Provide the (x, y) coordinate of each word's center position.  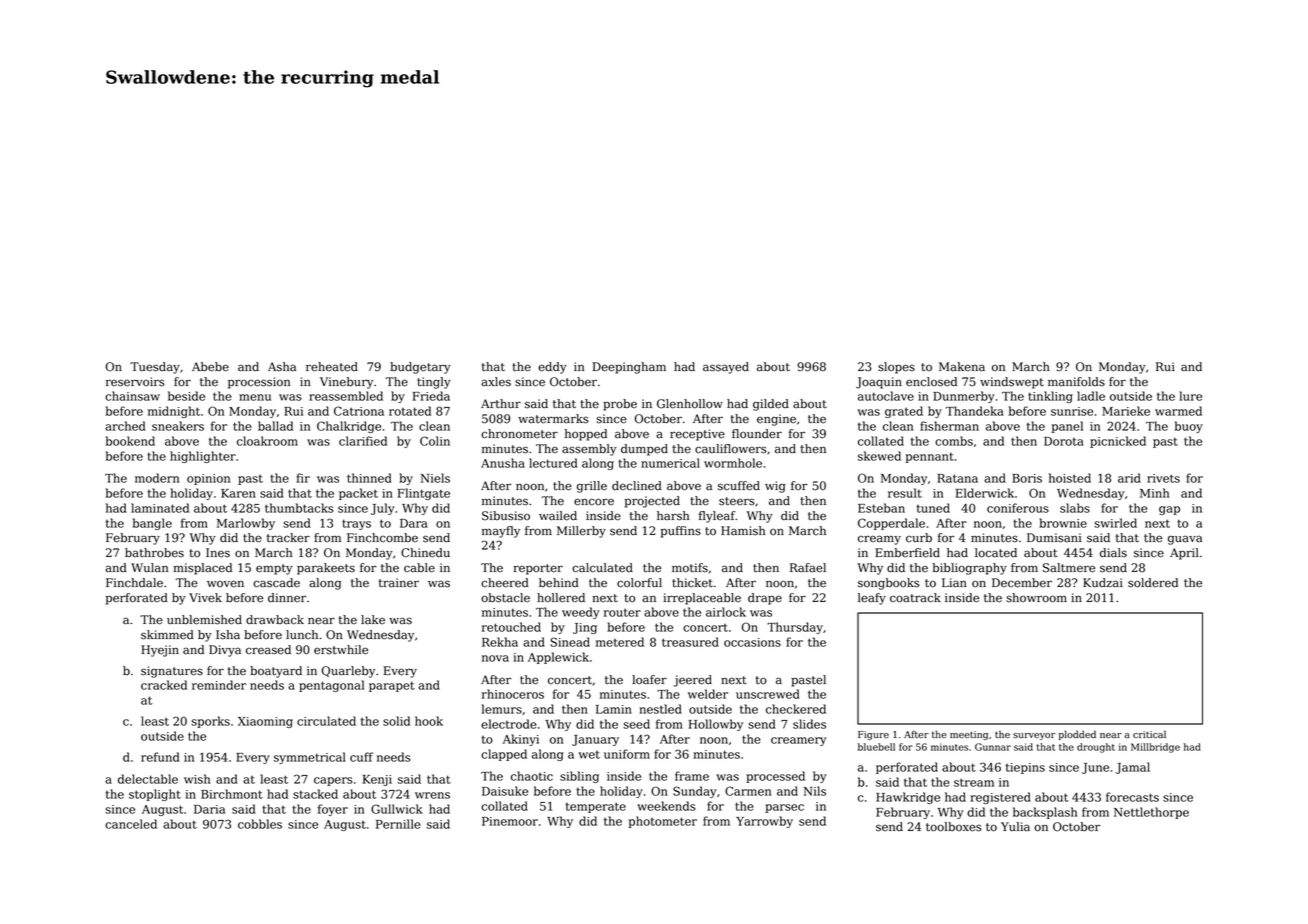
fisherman (949, 426)
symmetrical (310, 758)
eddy (552, 368)
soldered (1153, 583)
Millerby (581, 532)
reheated (332, 367)
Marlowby (246, 524)
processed (775, 777)
